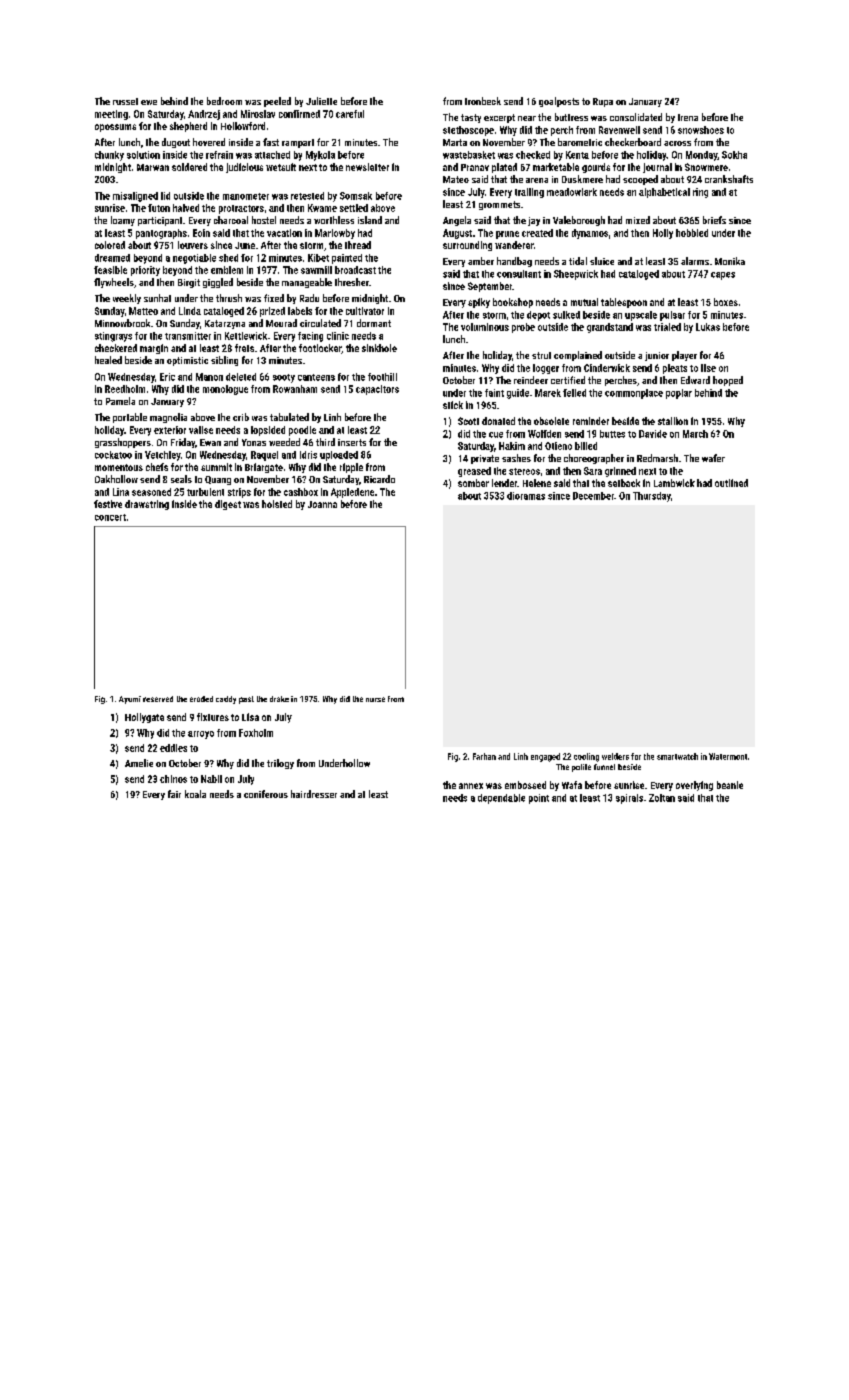 The height and width of the screenshot is (1400, 849). What do you see at coordinates (375, 699) in the screenshot?
I see `nurse` at bounding box center [375, 699].
